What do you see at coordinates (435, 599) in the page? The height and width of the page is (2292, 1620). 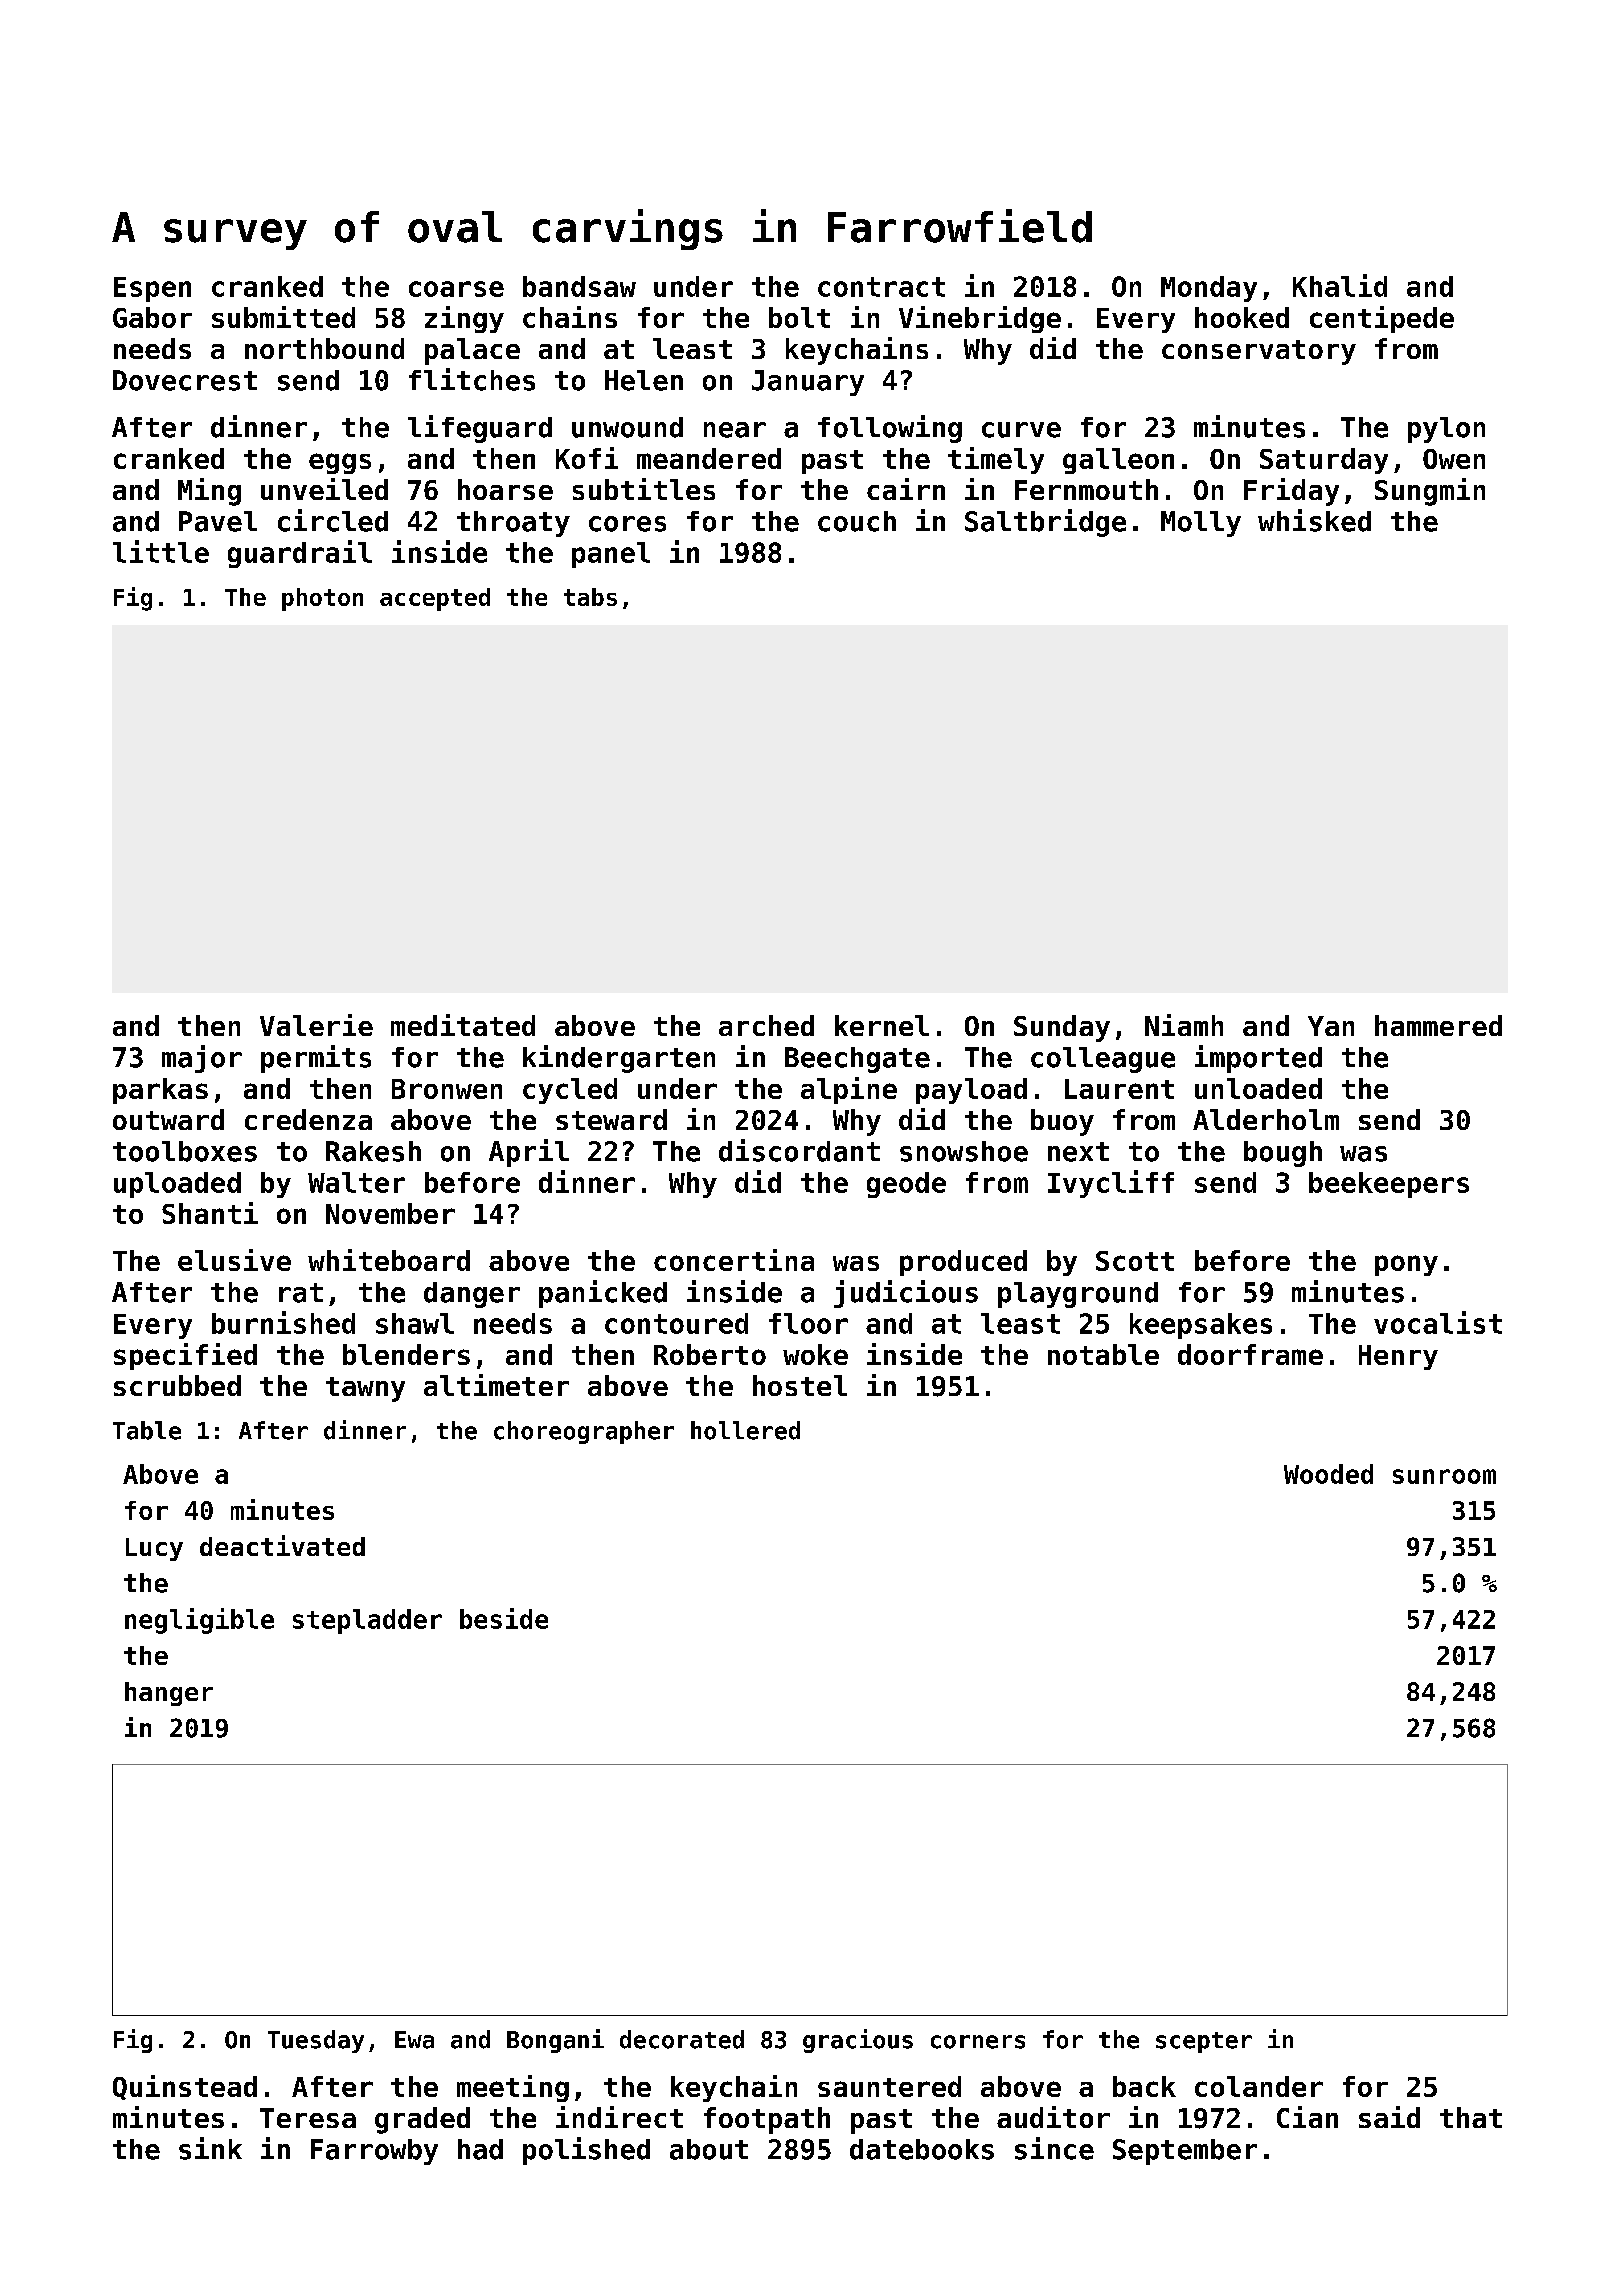 I see `accepted` at bounding box center [435, 599].
